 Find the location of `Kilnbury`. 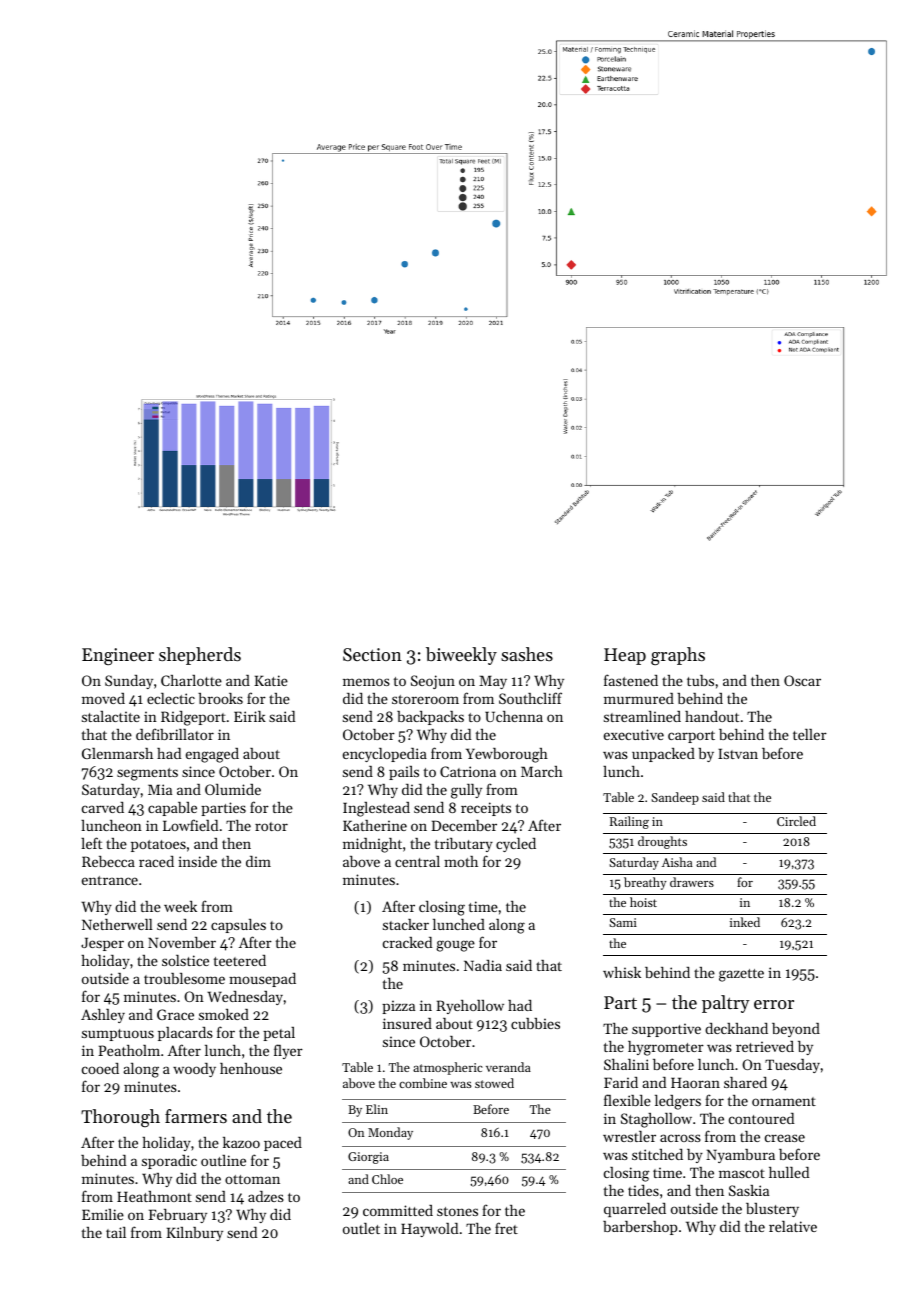

Kilnbury is located at coordinates (194, 1234).
